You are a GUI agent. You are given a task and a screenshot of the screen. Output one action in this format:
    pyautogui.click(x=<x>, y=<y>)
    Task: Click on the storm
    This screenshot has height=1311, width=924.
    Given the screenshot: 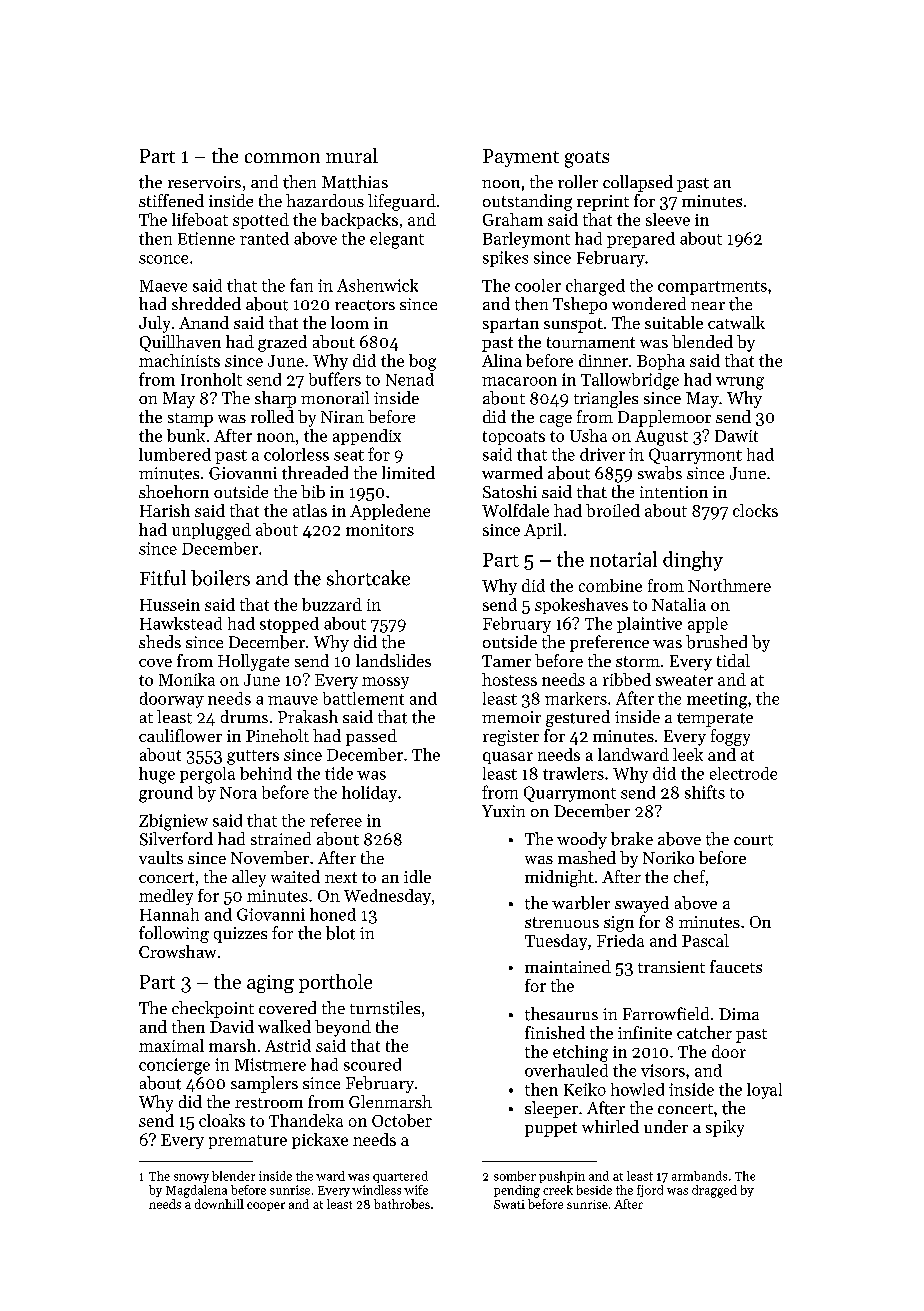 What is the action you would take?
    pyautogui.click(x=638, y=661)
